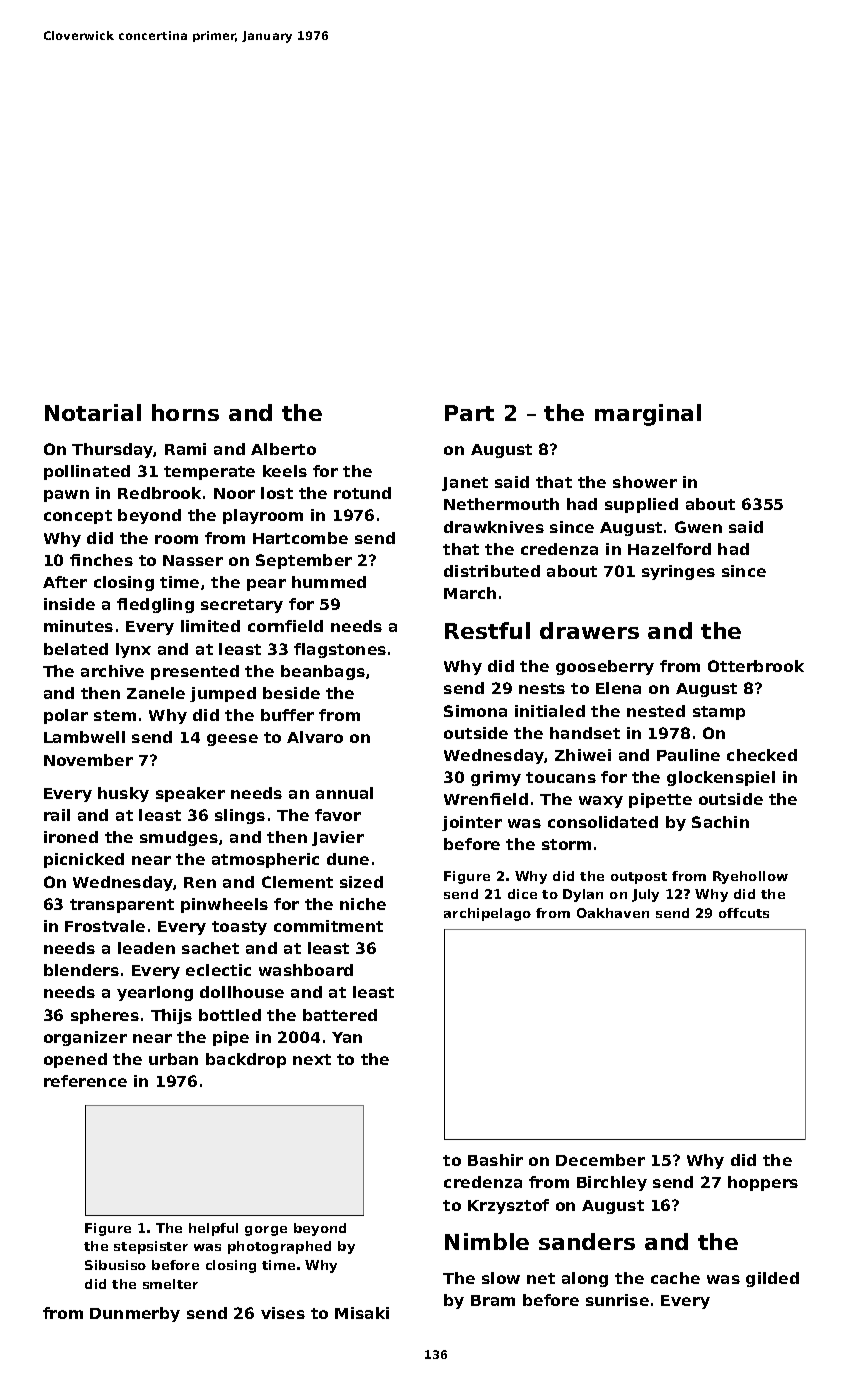 The height and width of the screenshot is (1400, 849). Describe the element at coordinates (135, 1314) in the screenshot. I see `Dunmerby` at that location.
